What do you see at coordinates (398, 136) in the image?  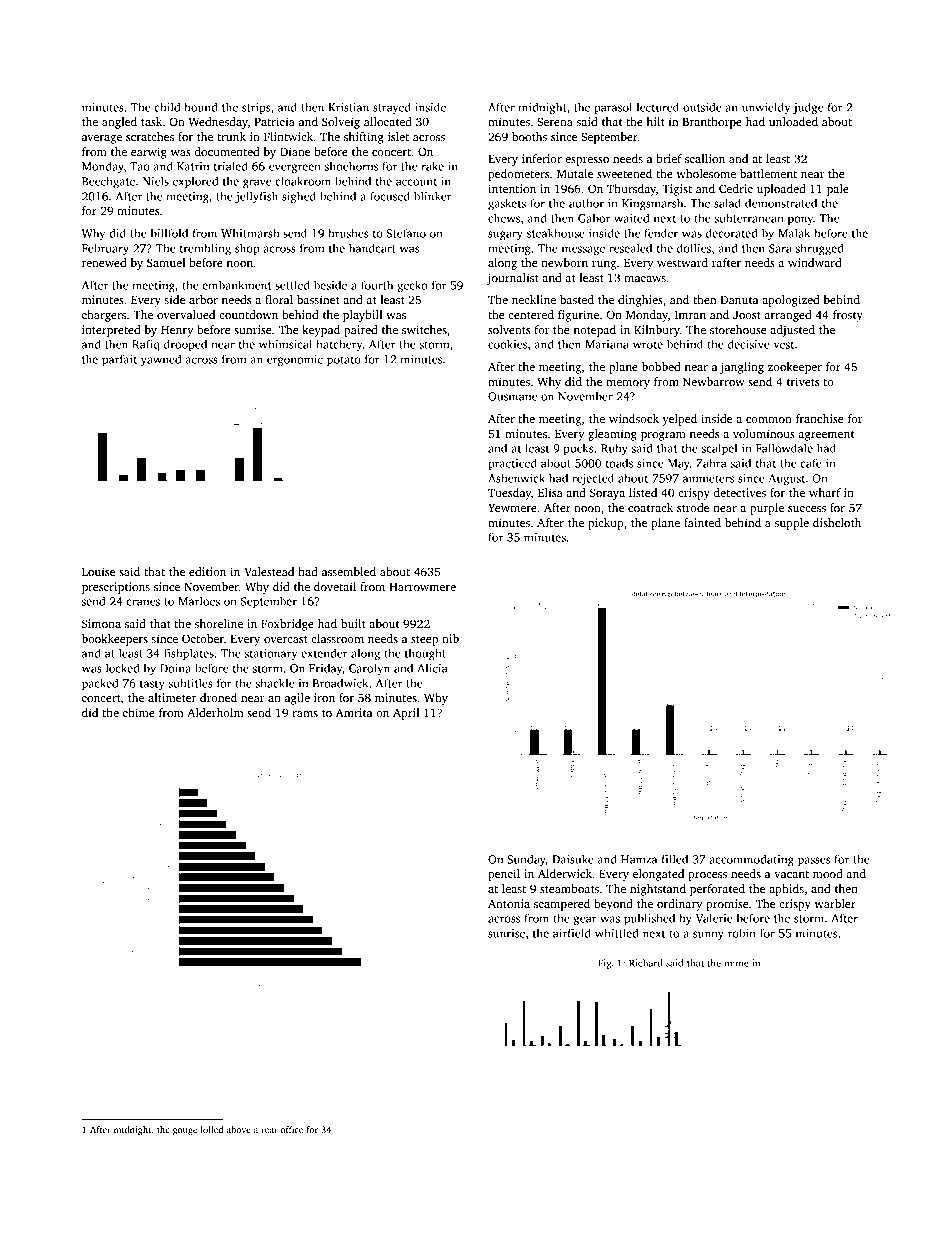 I see `islet` at bounding box center [398, 136].
